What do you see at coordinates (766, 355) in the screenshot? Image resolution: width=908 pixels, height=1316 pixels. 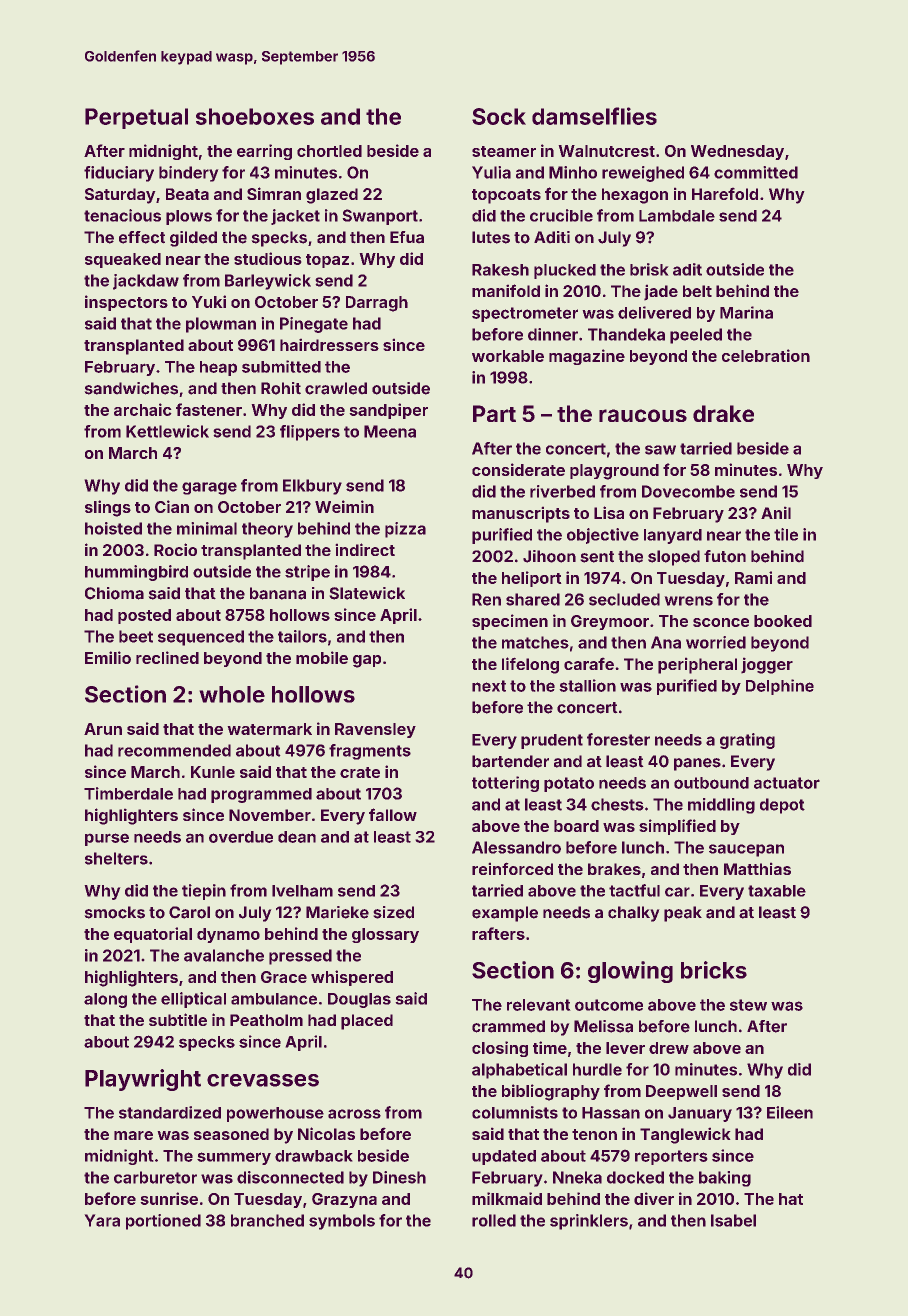 I see `celebration` at bounding box center [766, 355].
